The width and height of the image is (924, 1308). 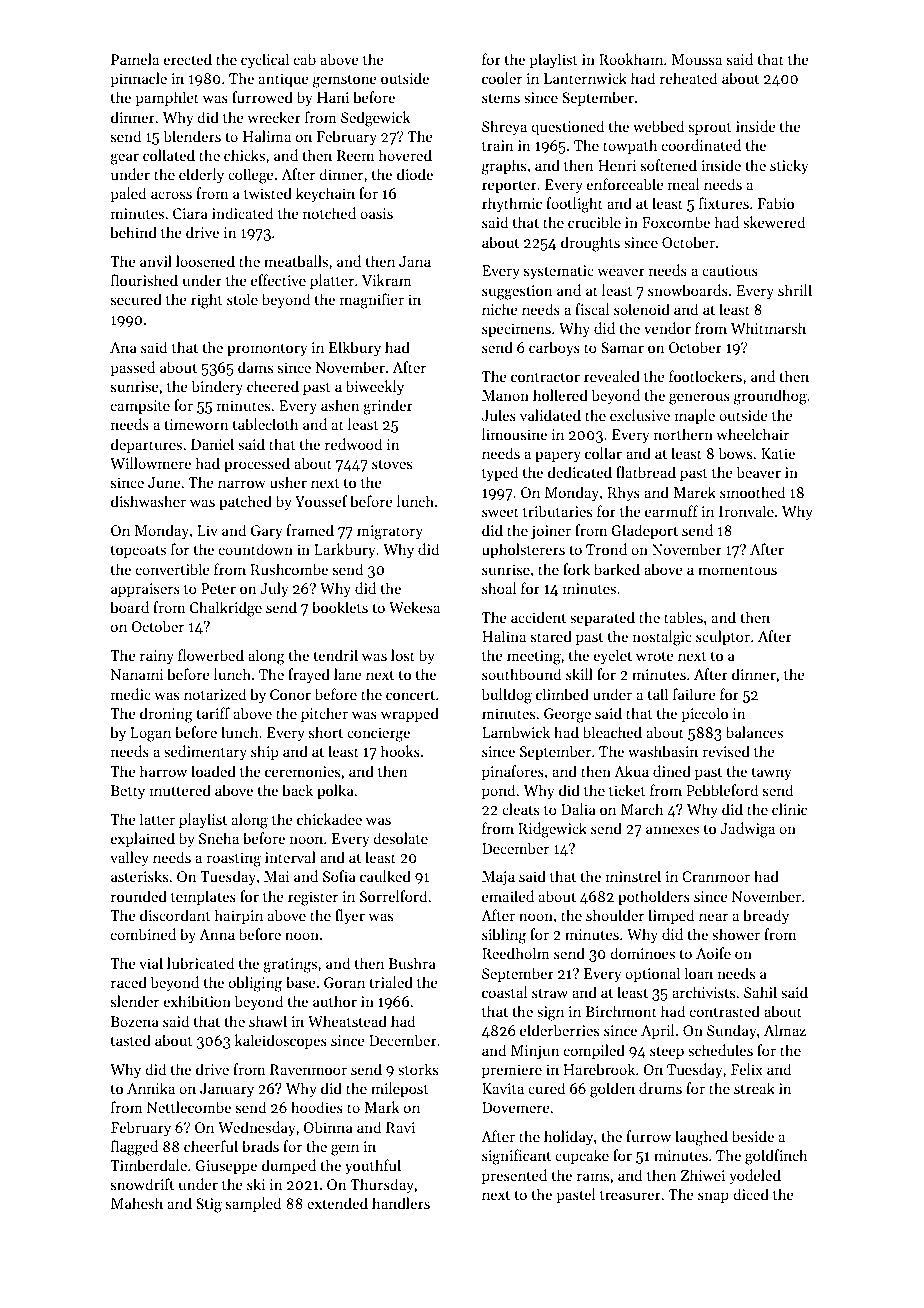 What do you see at coordinates (305, 59) in the image?
I see `cab` at bounding box center [305, 59].
